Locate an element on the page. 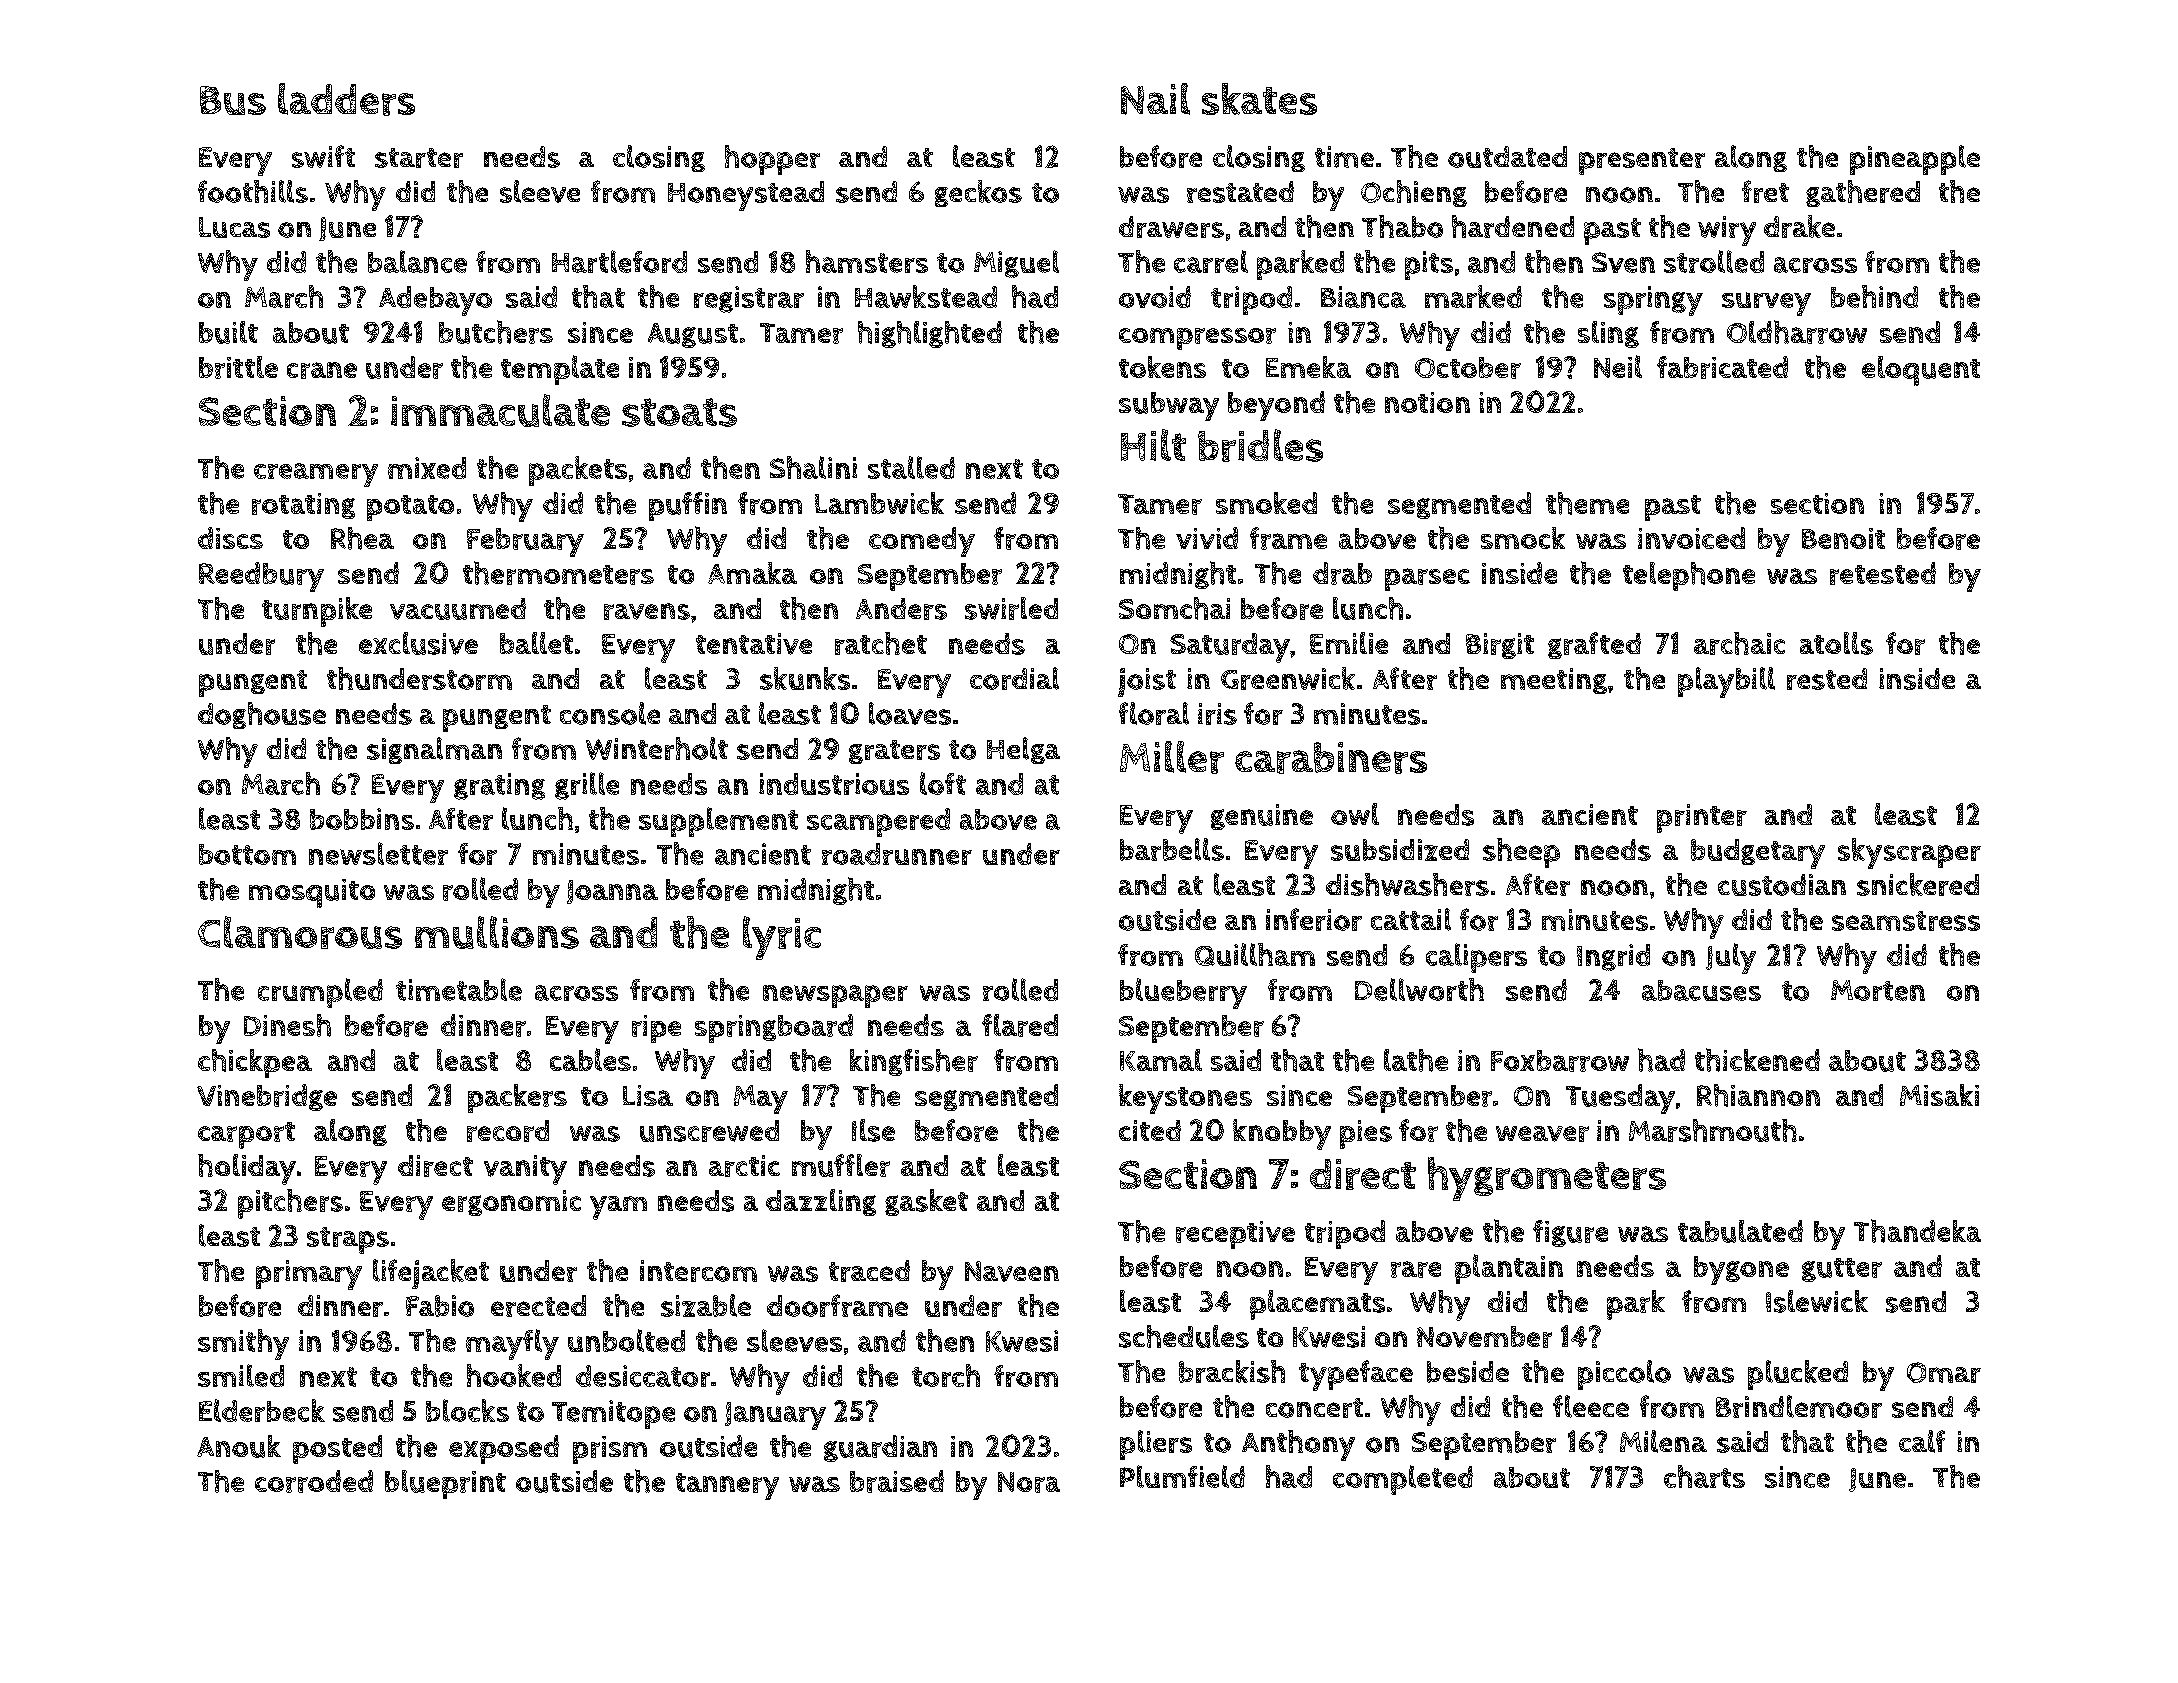 This page has width=2178, height=1683. skyscraper is located at coordinates (1909, 853).
